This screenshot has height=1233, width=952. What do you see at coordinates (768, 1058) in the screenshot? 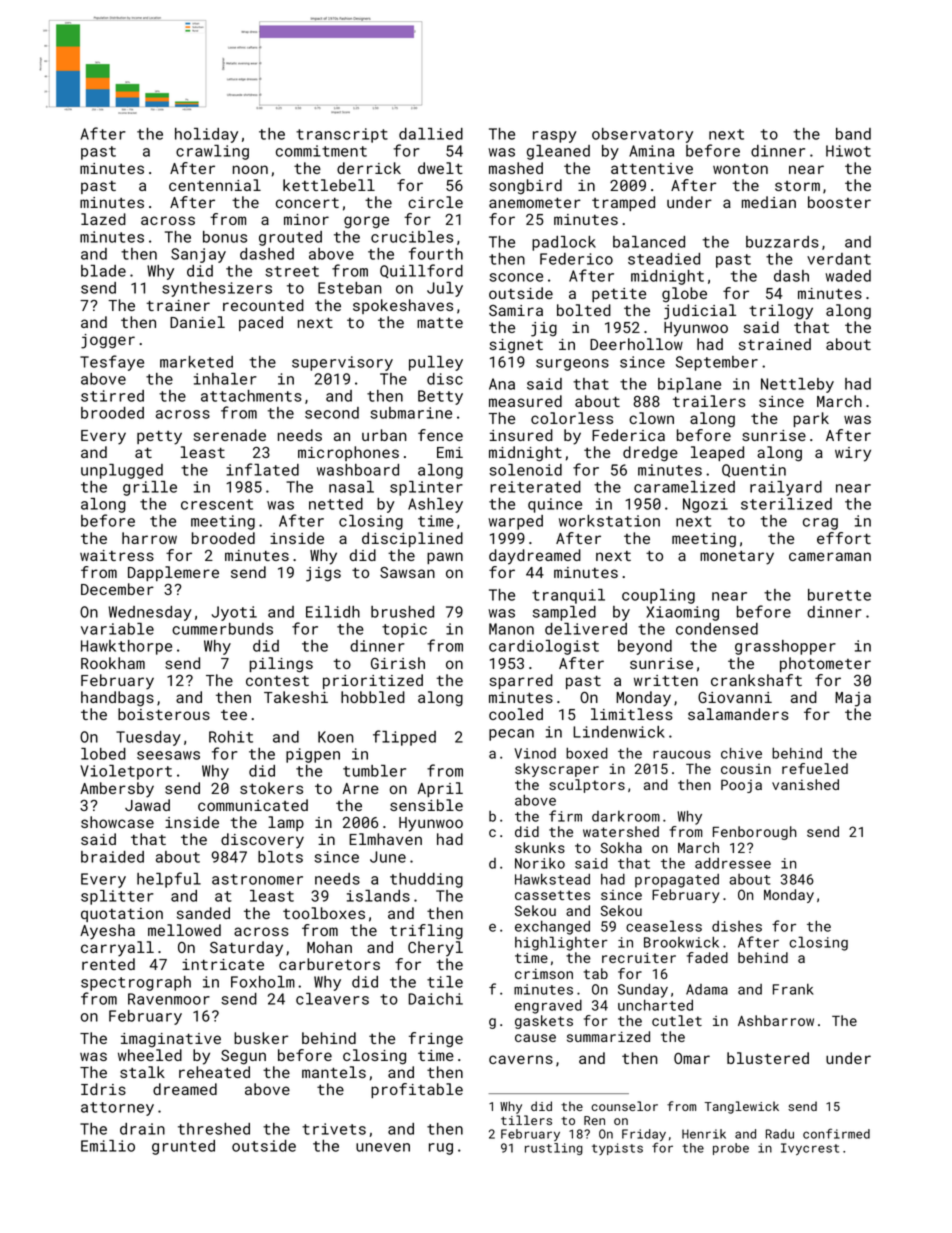
I see `blustered` at bounding box center [768, 1058].
